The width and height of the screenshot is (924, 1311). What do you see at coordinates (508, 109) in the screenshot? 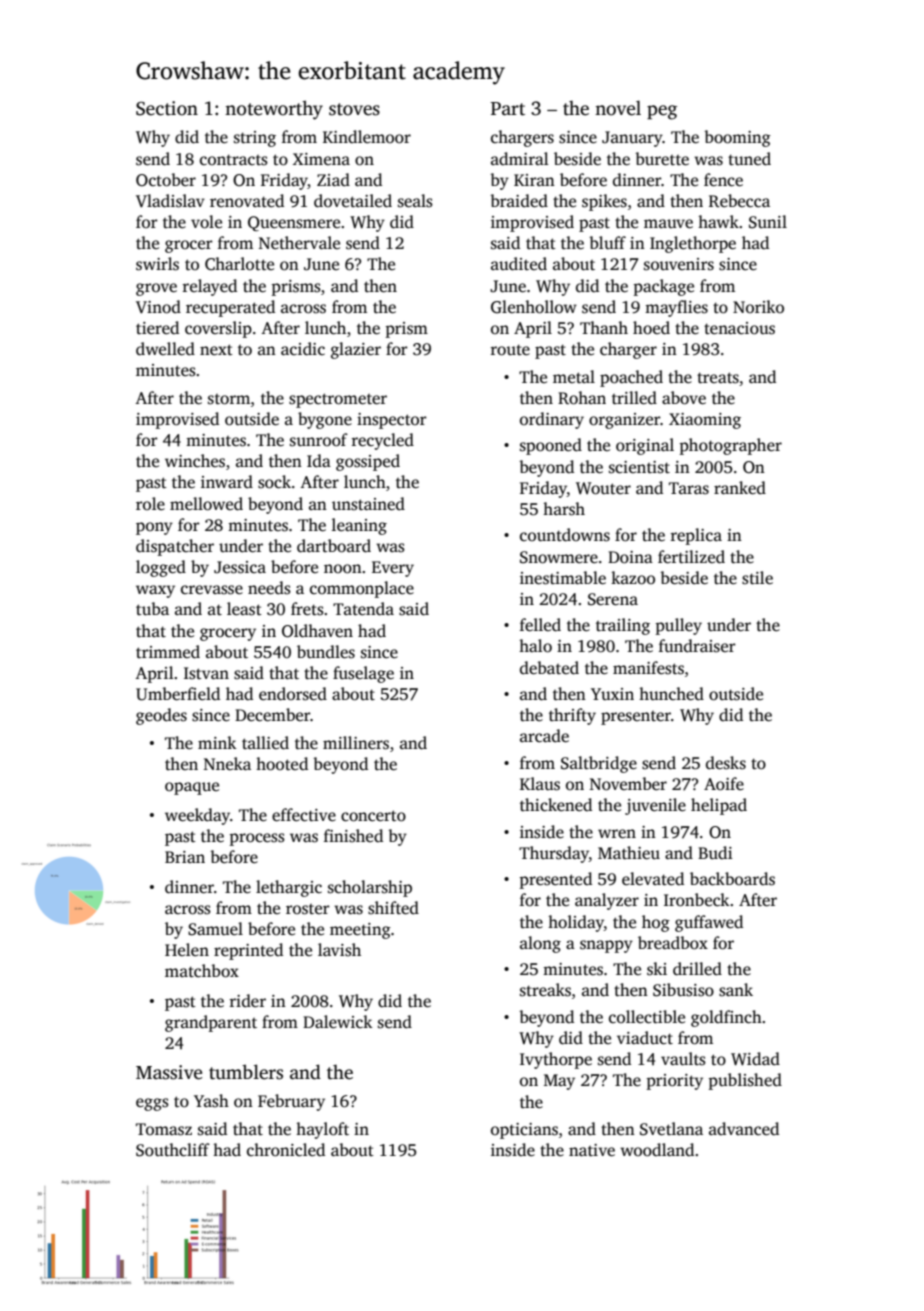
I see `Part` at bounding box center [508, 109].
